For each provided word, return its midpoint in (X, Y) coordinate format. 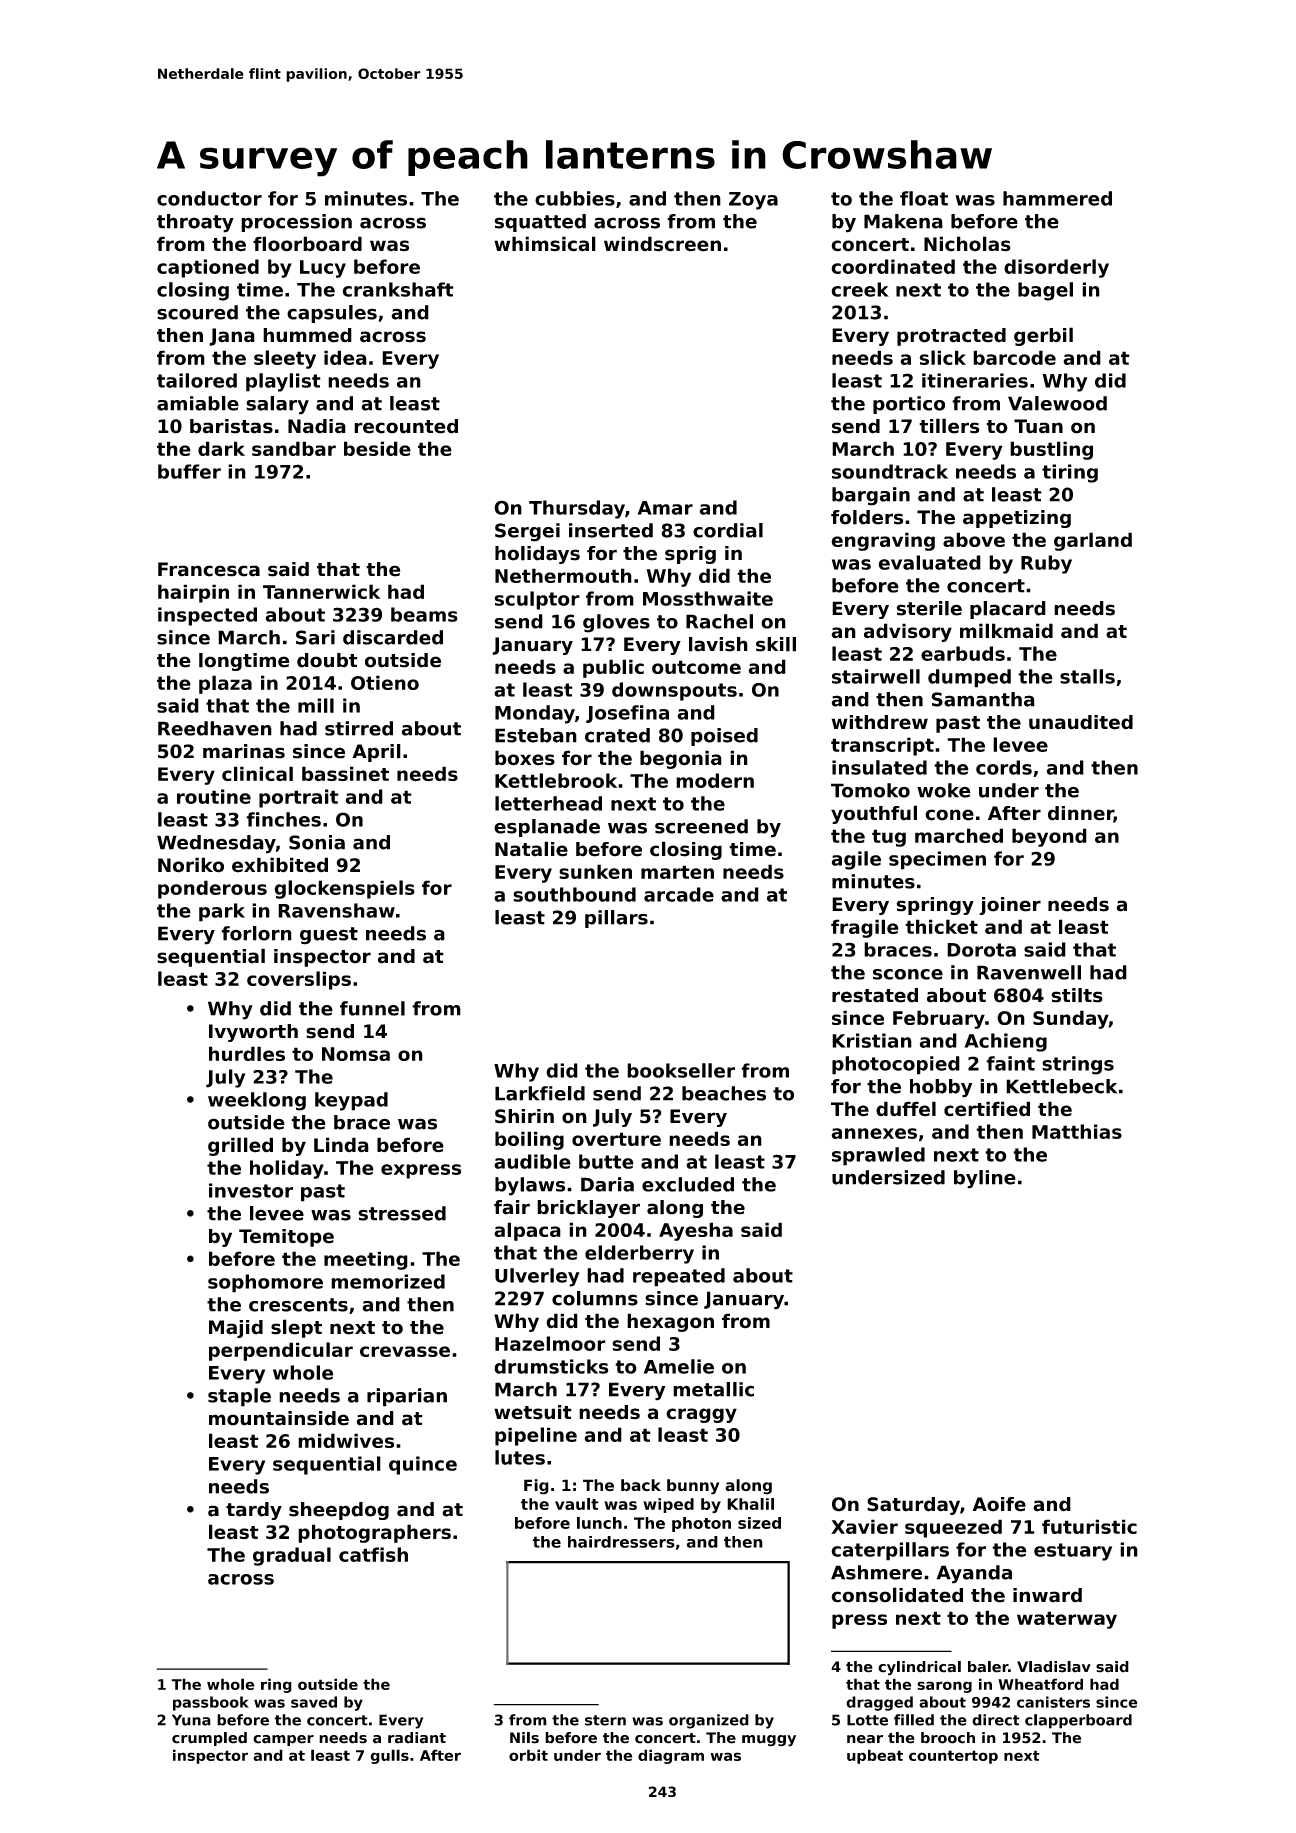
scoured (197, 312)
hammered (1057, 198)
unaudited (1081, 722)
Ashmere (876, 1572)
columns (595, 1298)
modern (715, 780)
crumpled (209, 1739)
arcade (679, 894)
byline (985, 1179)
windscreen (662, 244)
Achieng (1005, 1042)
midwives (346, 1440)
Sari (315, 637)
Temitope (286, 1238)
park (222, 912)
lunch (599, 1523)
